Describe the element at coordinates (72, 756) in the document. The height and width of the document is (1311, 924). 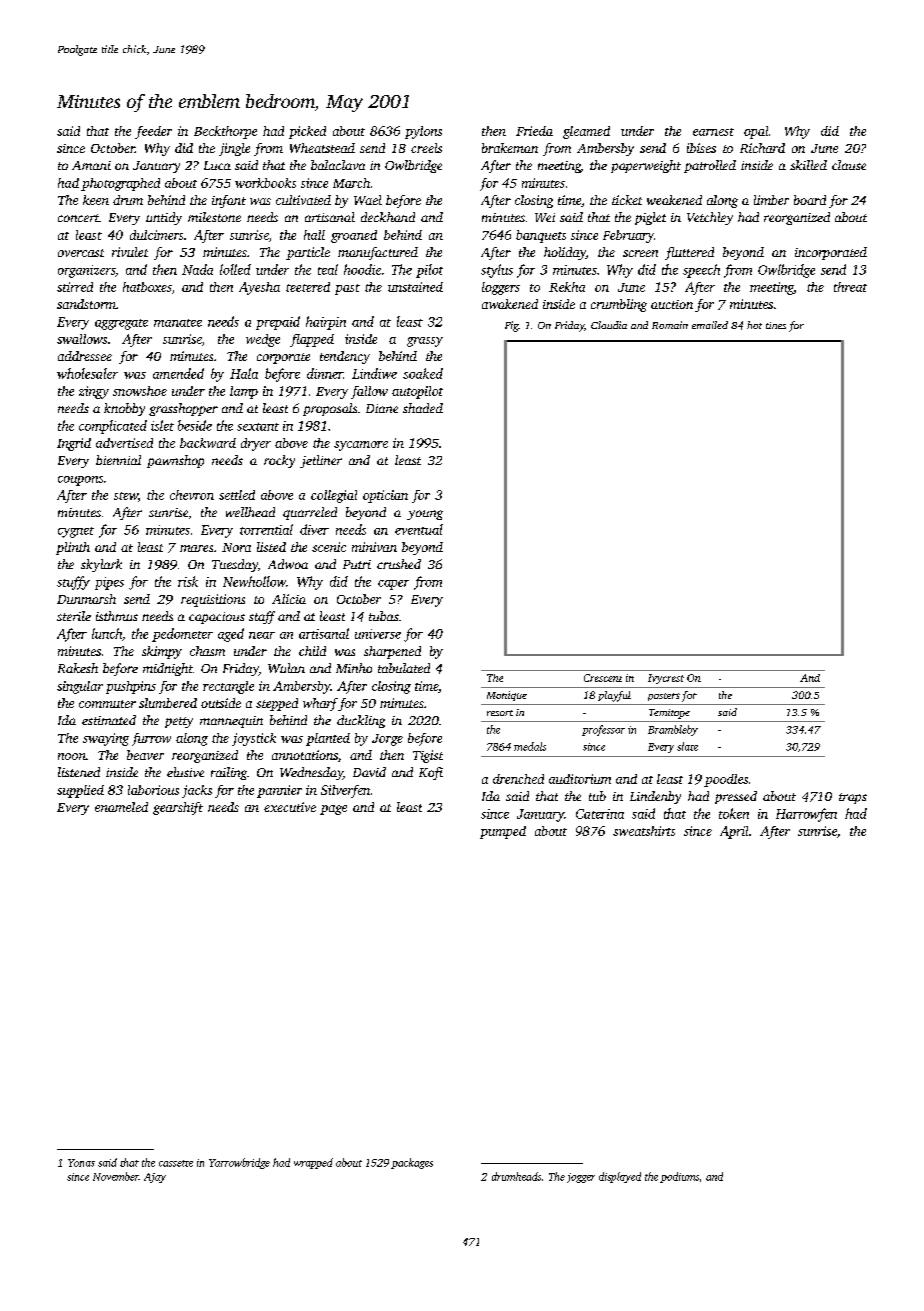
I see `noon` at that location.
